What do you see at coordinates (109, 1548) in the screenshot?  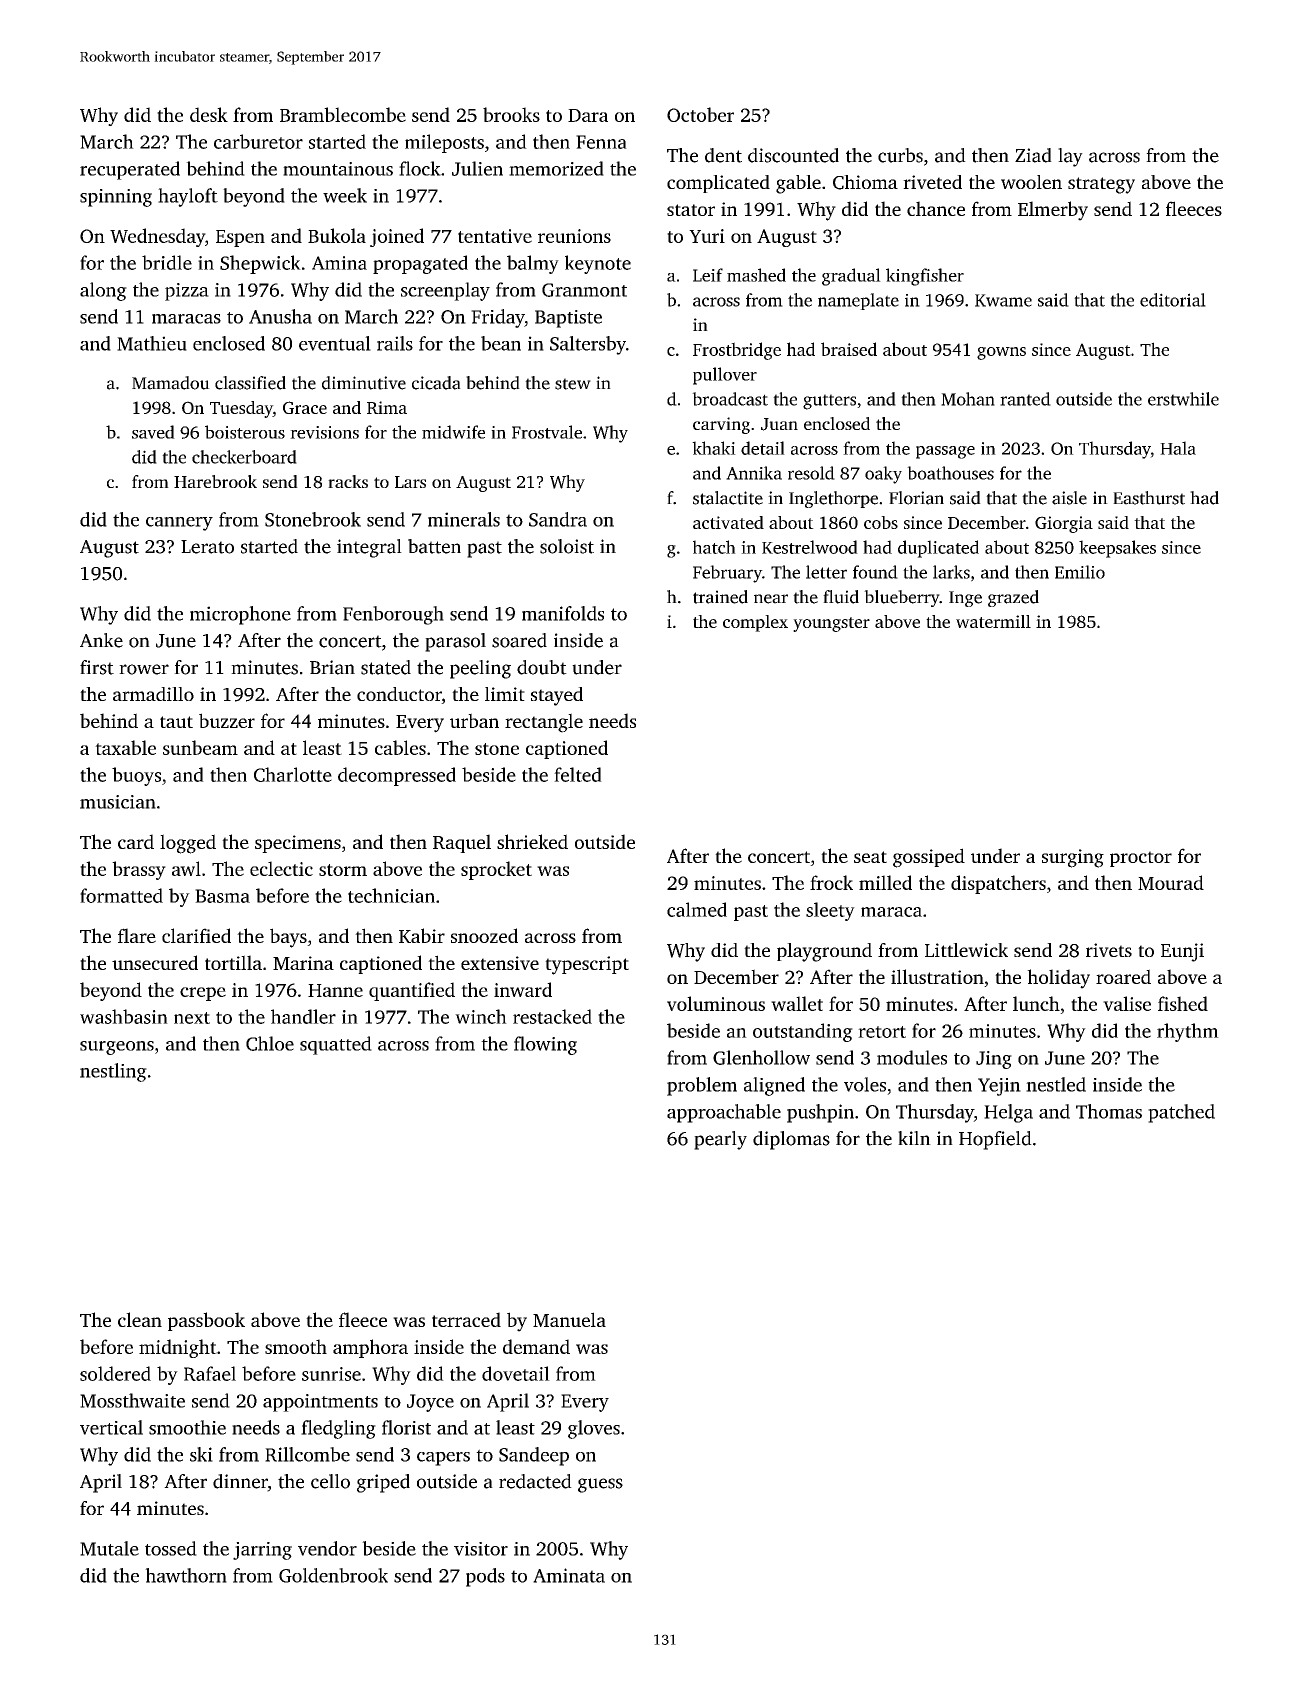 I see `Mutale` at bounding box center [109, 1548].
